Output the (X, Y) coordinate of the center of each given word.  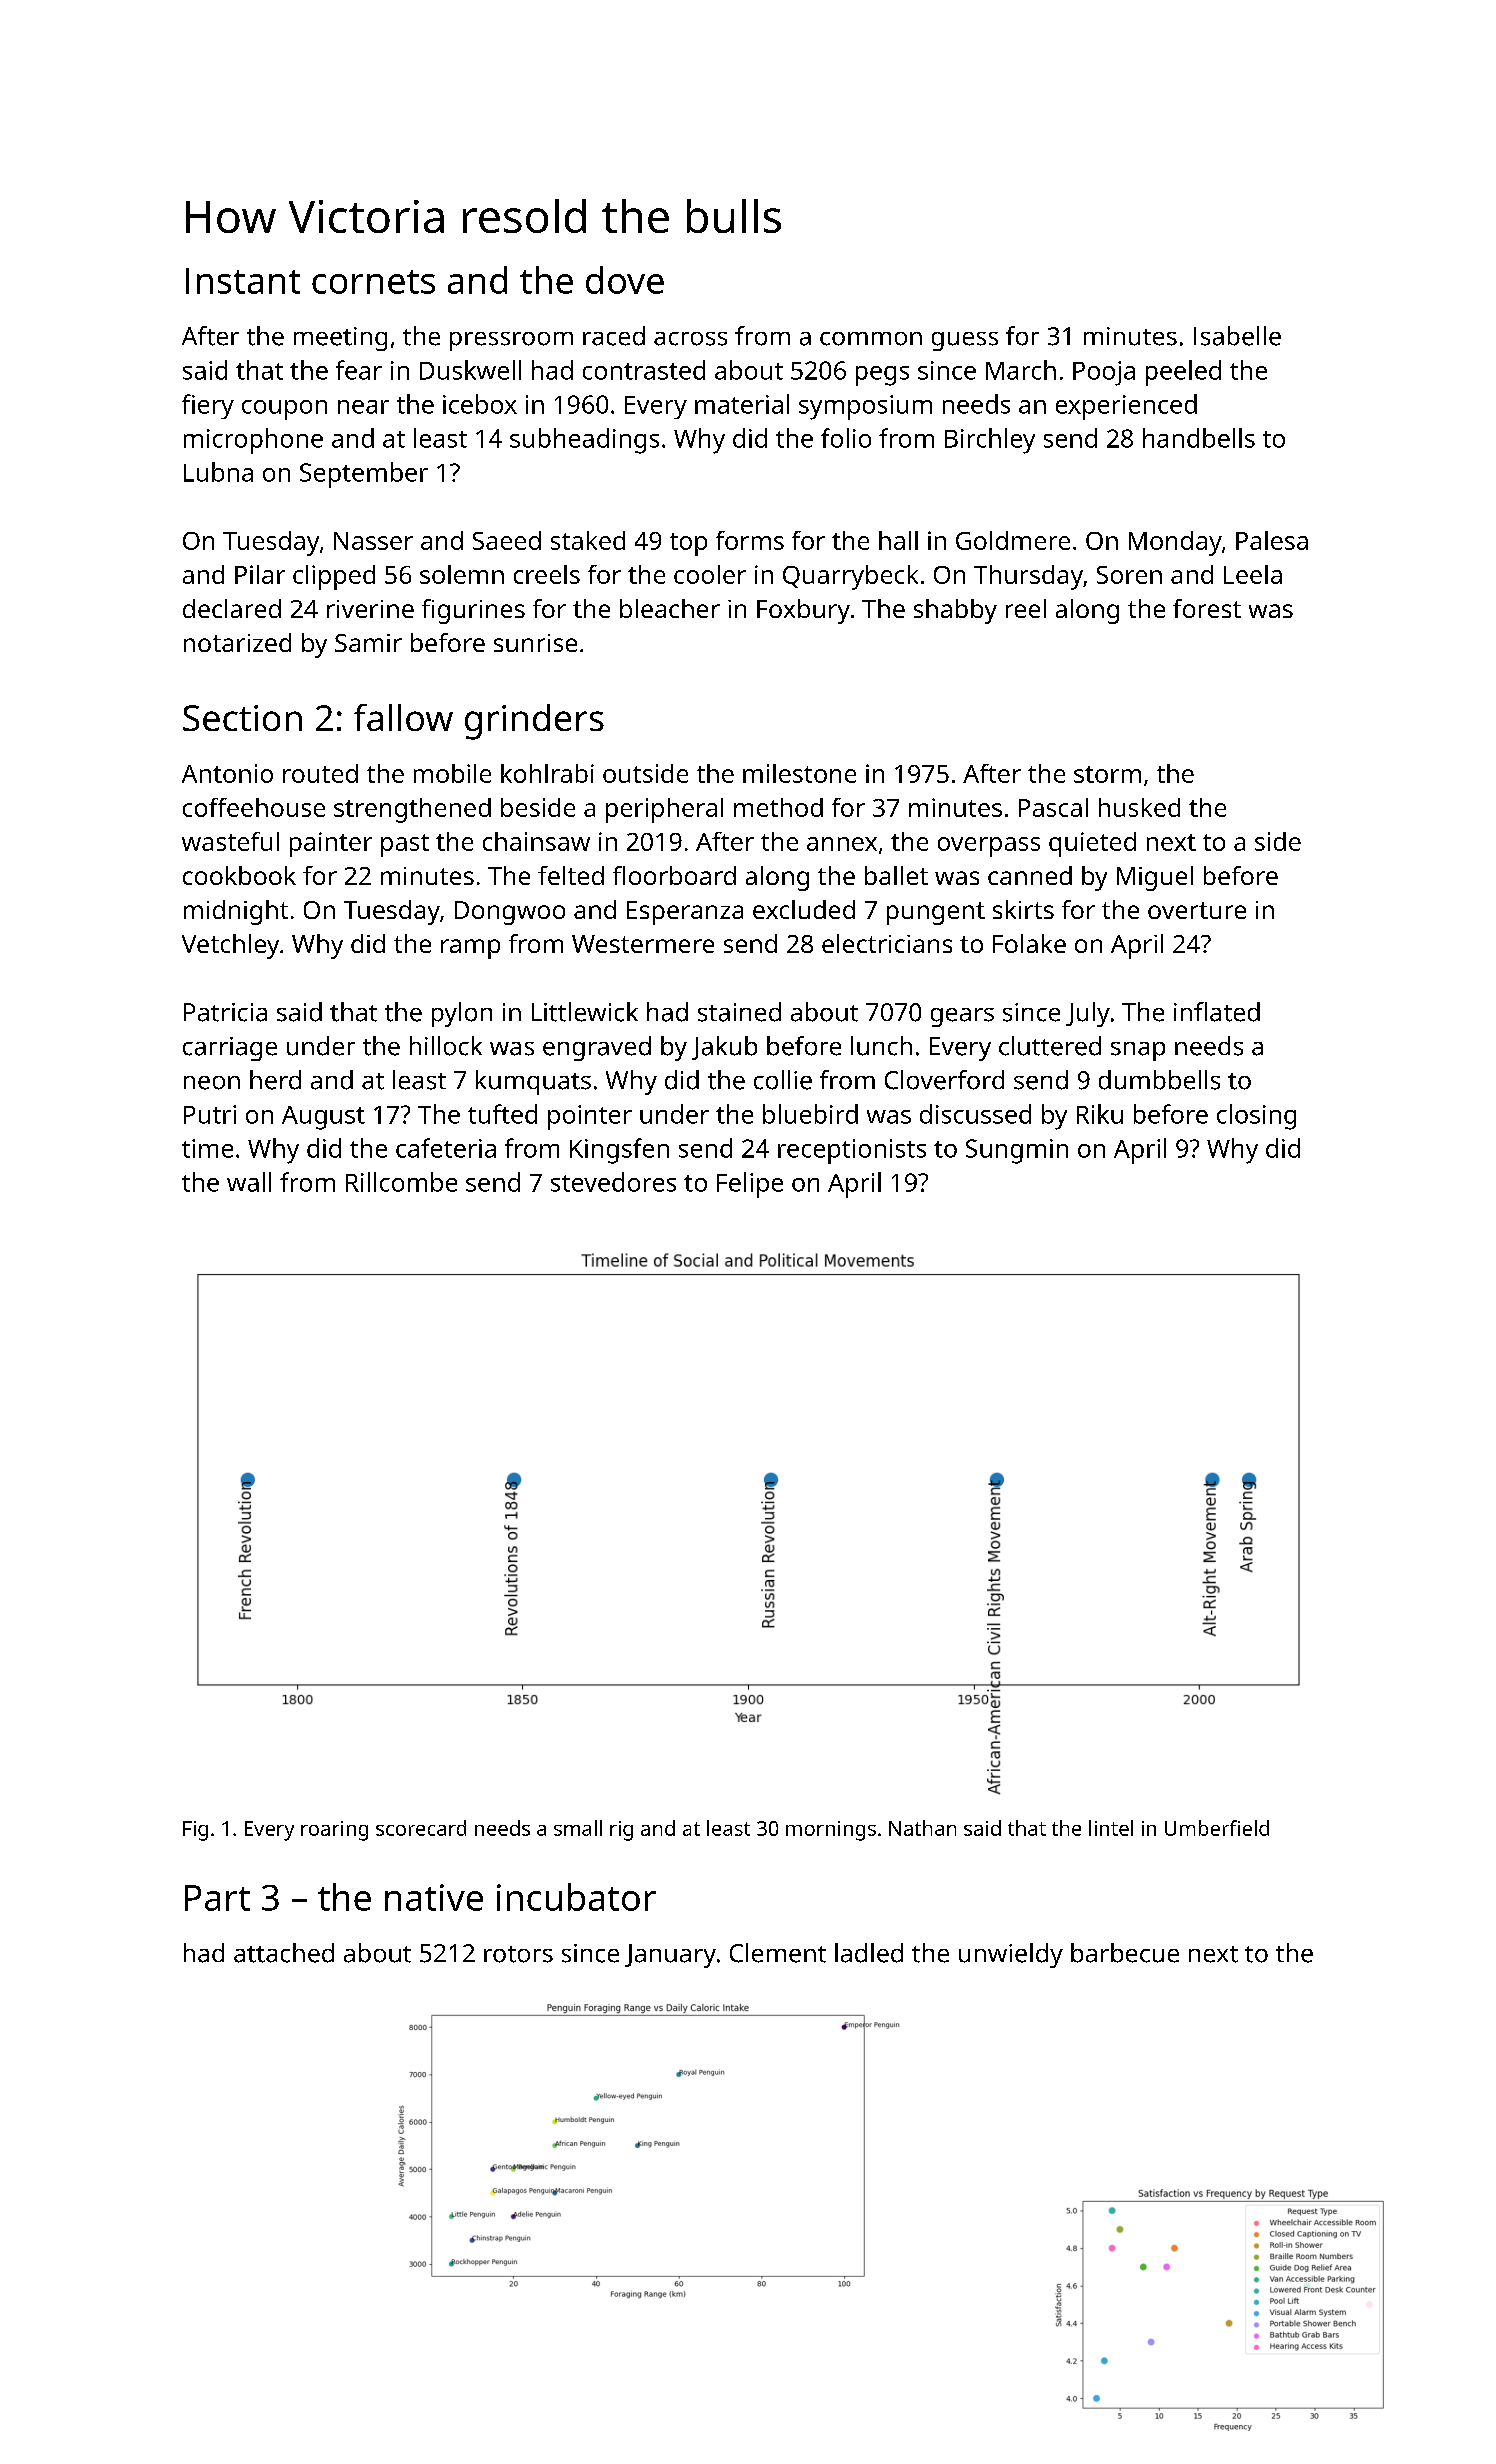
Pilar (260, 574)
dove (625, 280)
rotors (518, 1954)
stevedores (613, 1182)
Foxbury (803, 611)
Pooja (1104, 373)
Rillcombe (401, 1182)
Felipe (750, 1185)
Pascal (1053, 807)
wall (249, 1182)
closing (1256, 1117)
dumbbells (1159, 1080)
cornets (373, 282)
